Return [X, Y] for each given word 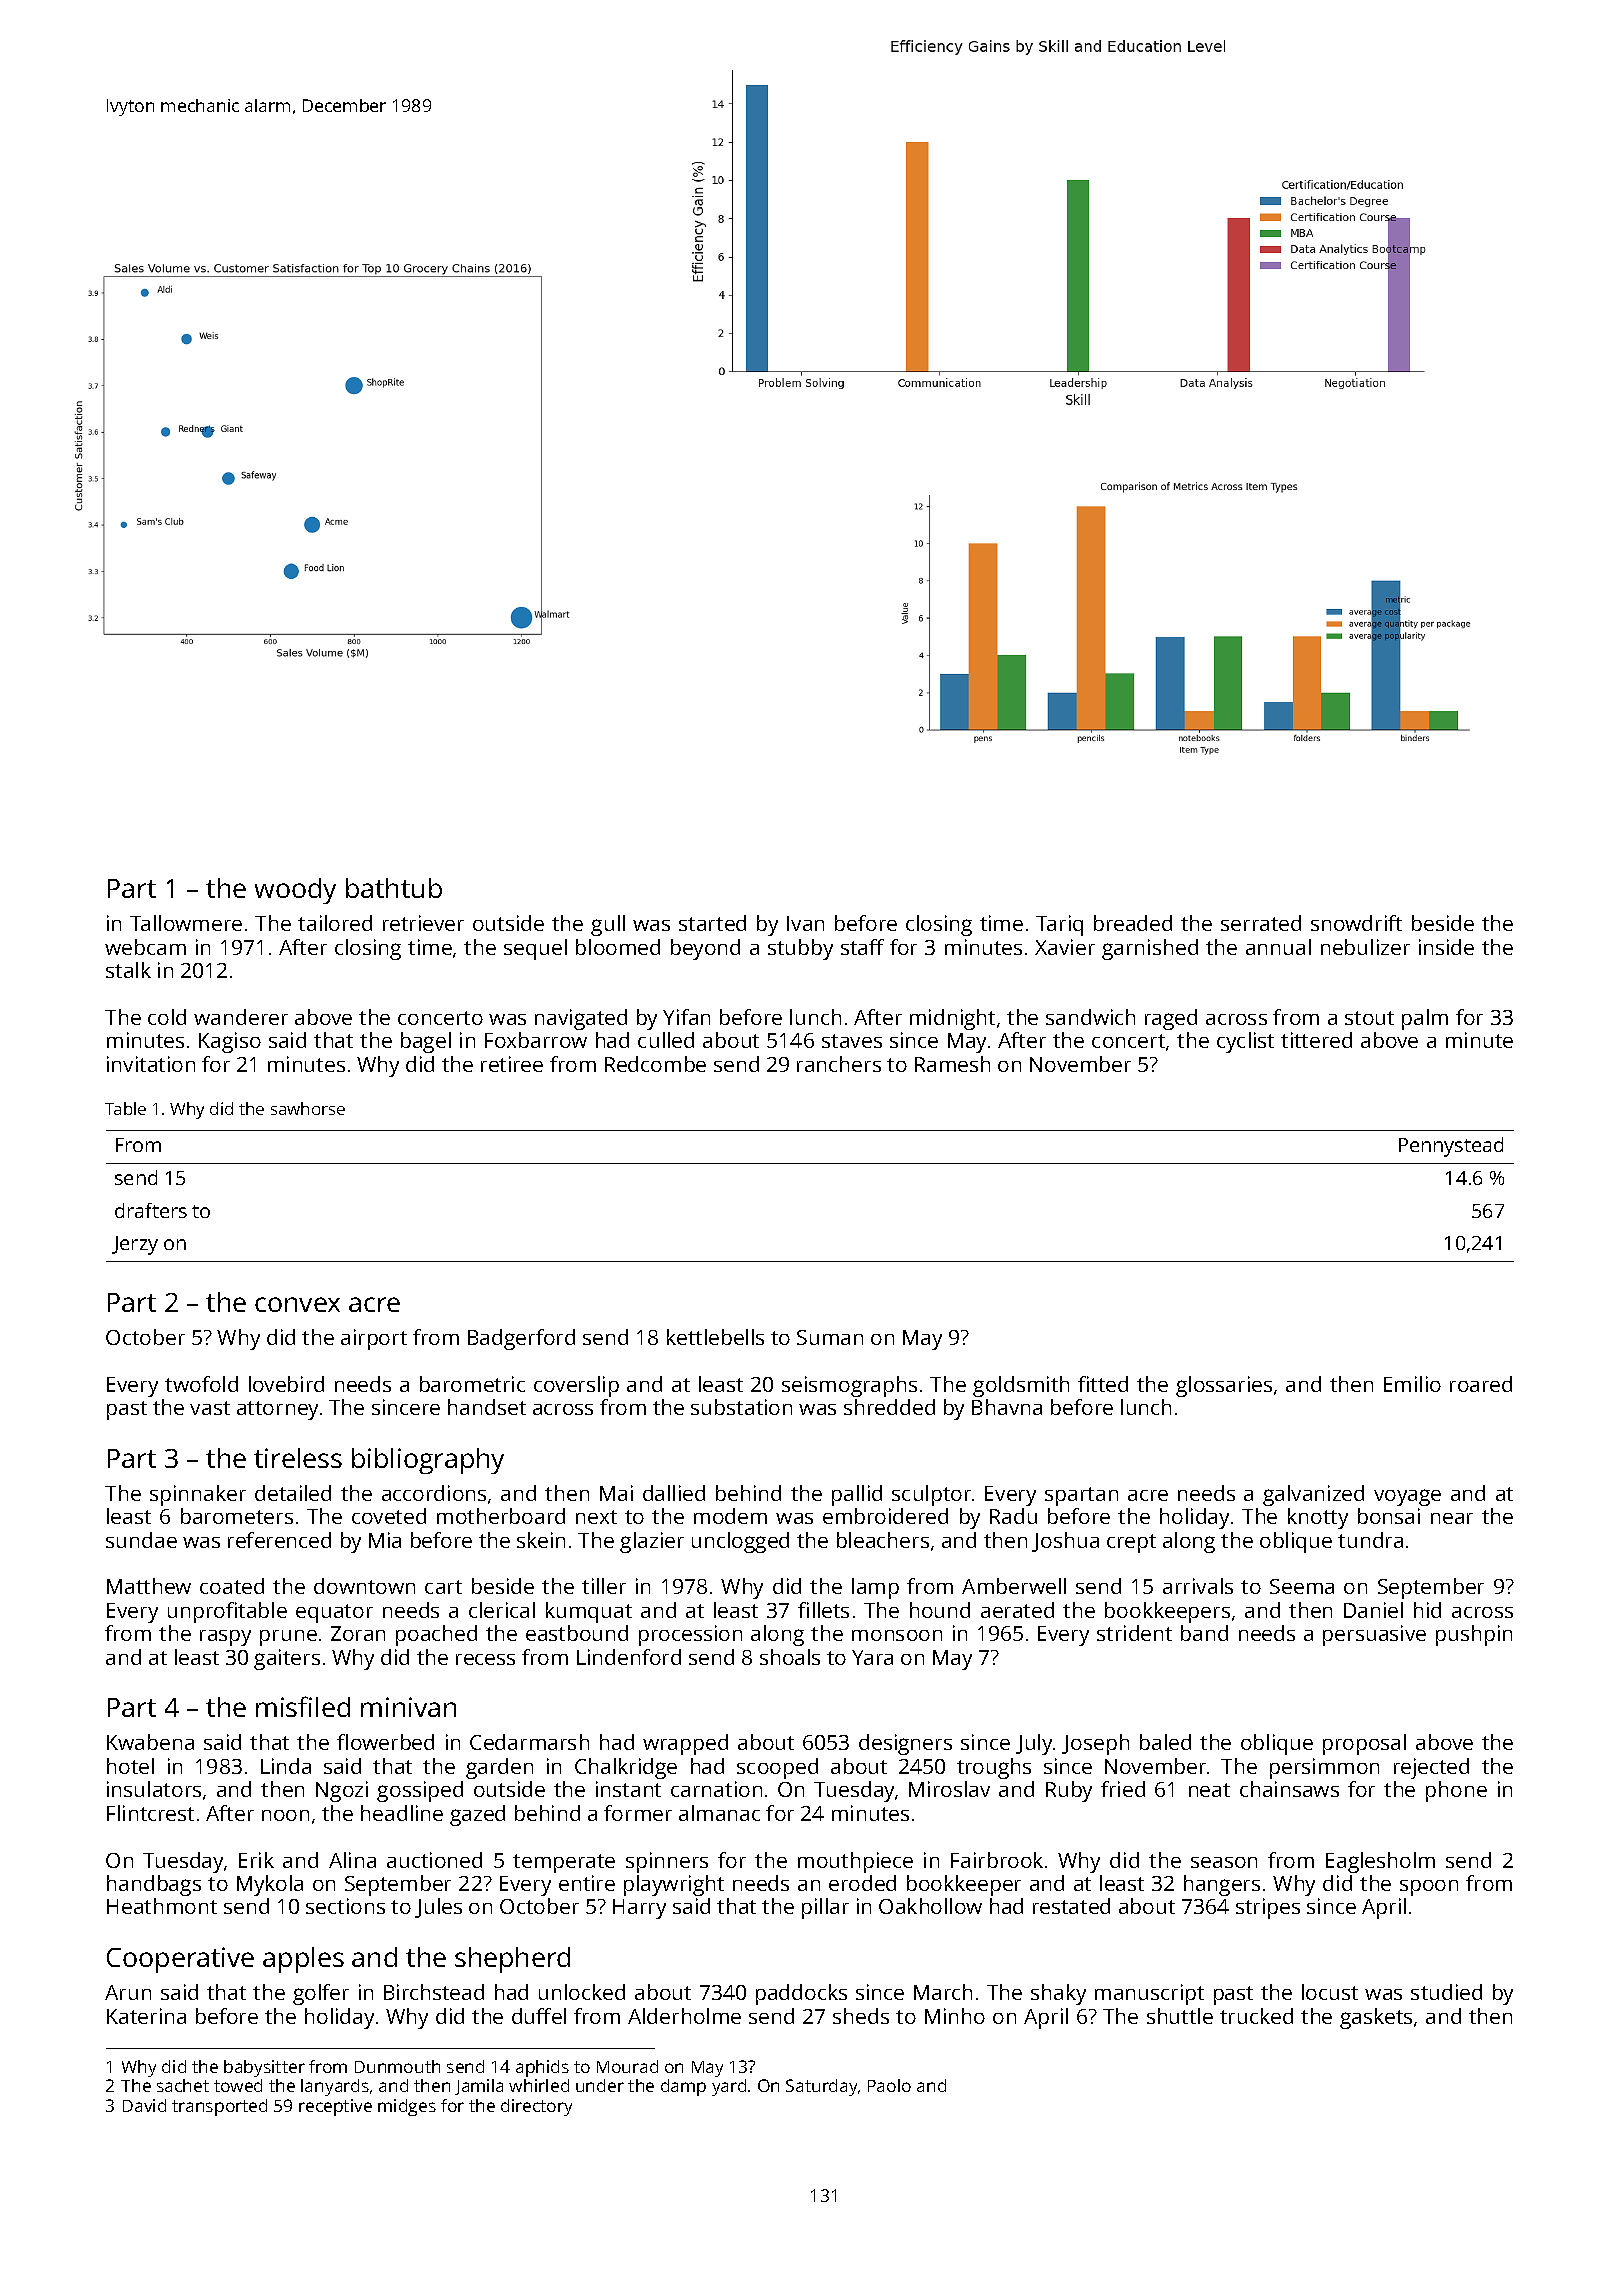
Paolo [889, 2085]
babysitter [264, 2068]
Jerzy [135, 1245]
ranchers [839, 1064]
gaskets [1376, 2018]
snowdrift [1356, 923]
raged [1171, 1019]
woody [295, 891]
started [712, 923]
